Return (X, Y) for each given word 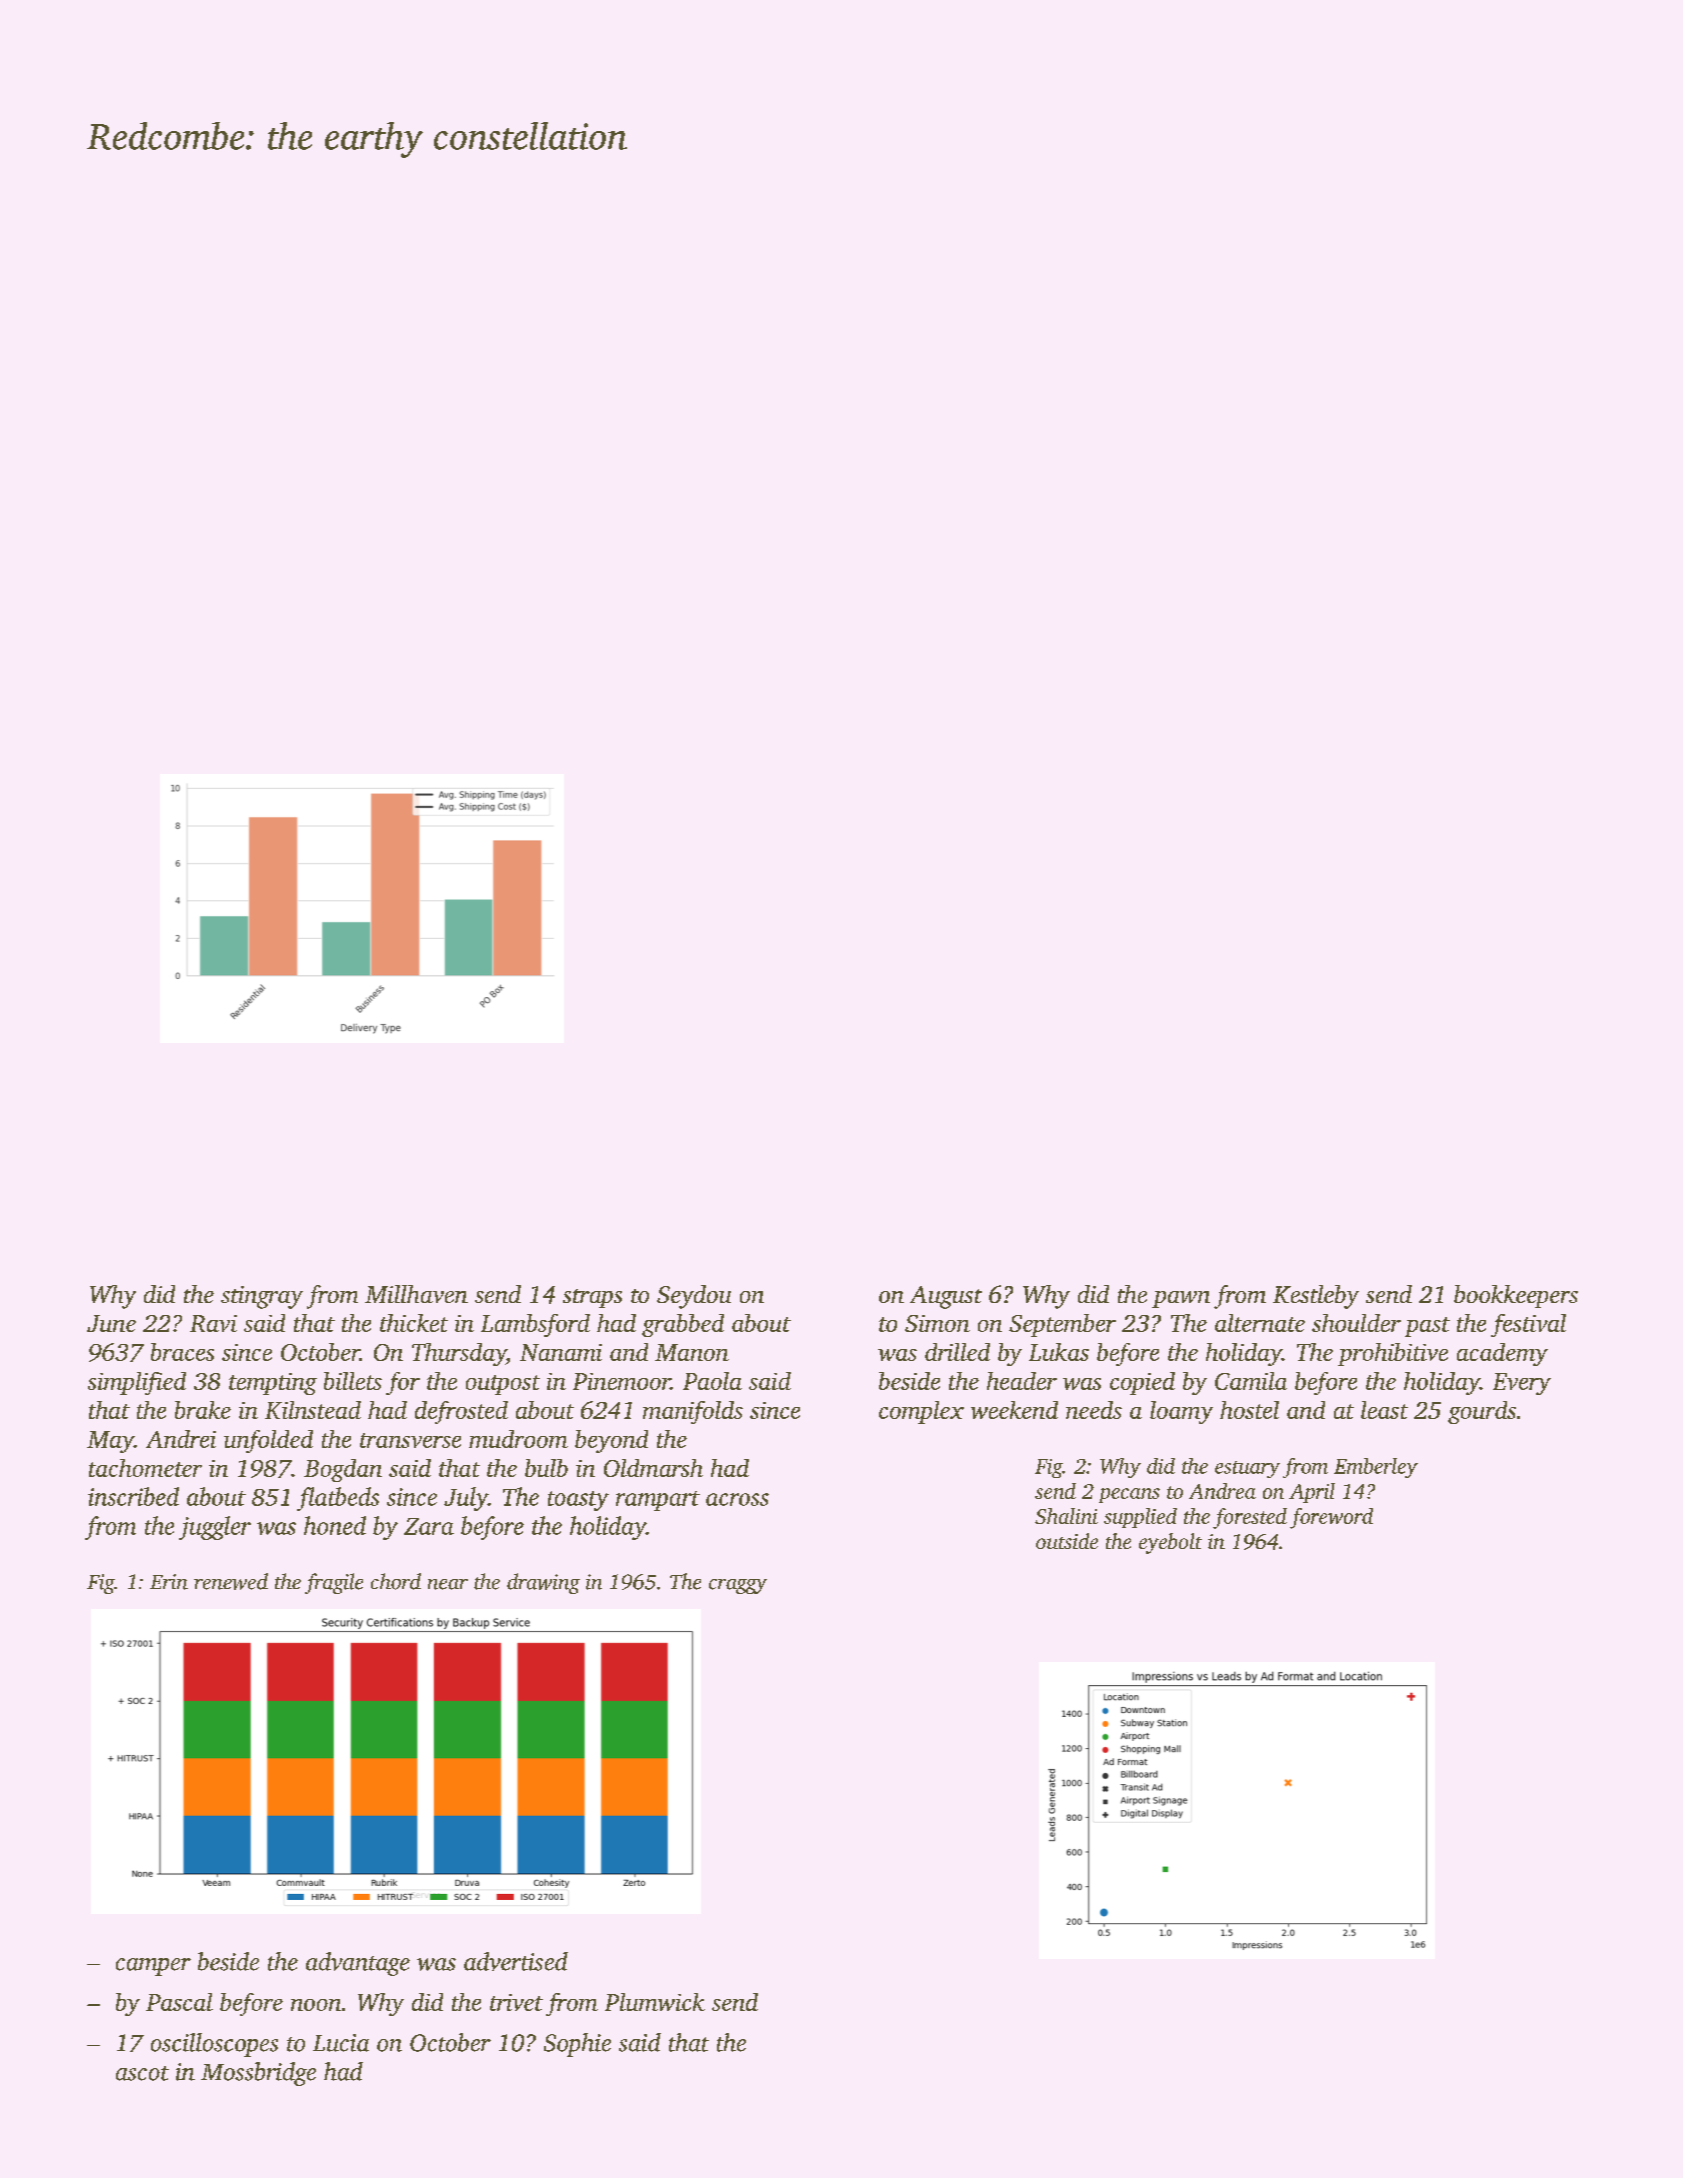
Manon (692, 1352)
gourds (1482, 1412)
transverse (410, 1440)
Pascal (179, 2002)
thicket (414, 1323)
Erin (169, 1582)
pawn (1181, 1299)
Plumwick (655, 2002)
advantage (358, 1964)
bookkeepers (1516, 1296)
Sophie (577, 2045)
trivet (516, 2002)
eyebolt (1170, 1543)
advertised (516, 1961)
